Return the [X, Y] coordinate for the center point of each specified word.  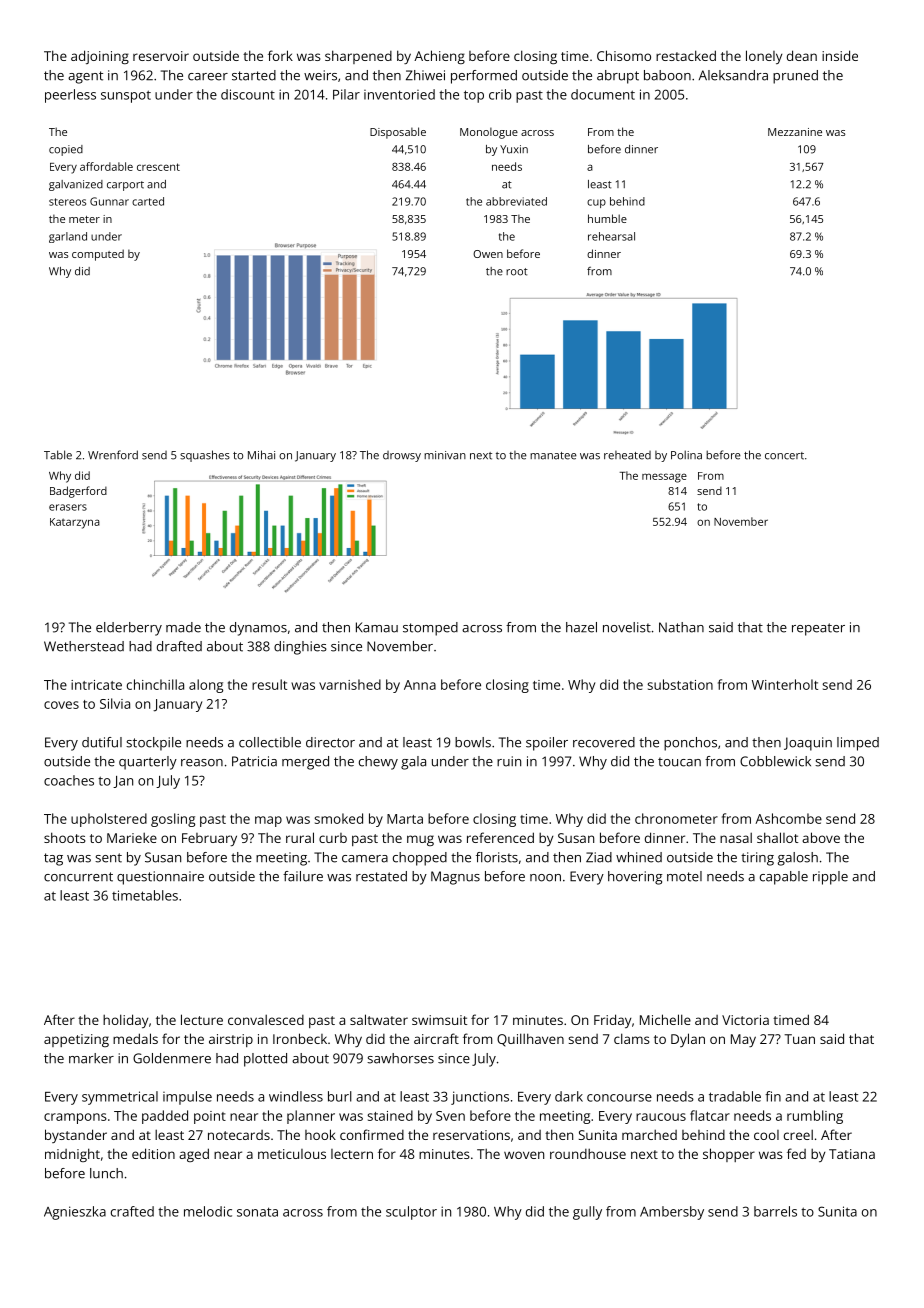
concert [784, 456]
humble [607, 218]
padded [165, 1117]
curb [333, 838]
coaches [69, 780]
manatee [553, 456]
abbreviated [516, 201]
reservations [471, 1135]
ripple [830, 878]
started [254, 75]
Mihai [261, 455]
